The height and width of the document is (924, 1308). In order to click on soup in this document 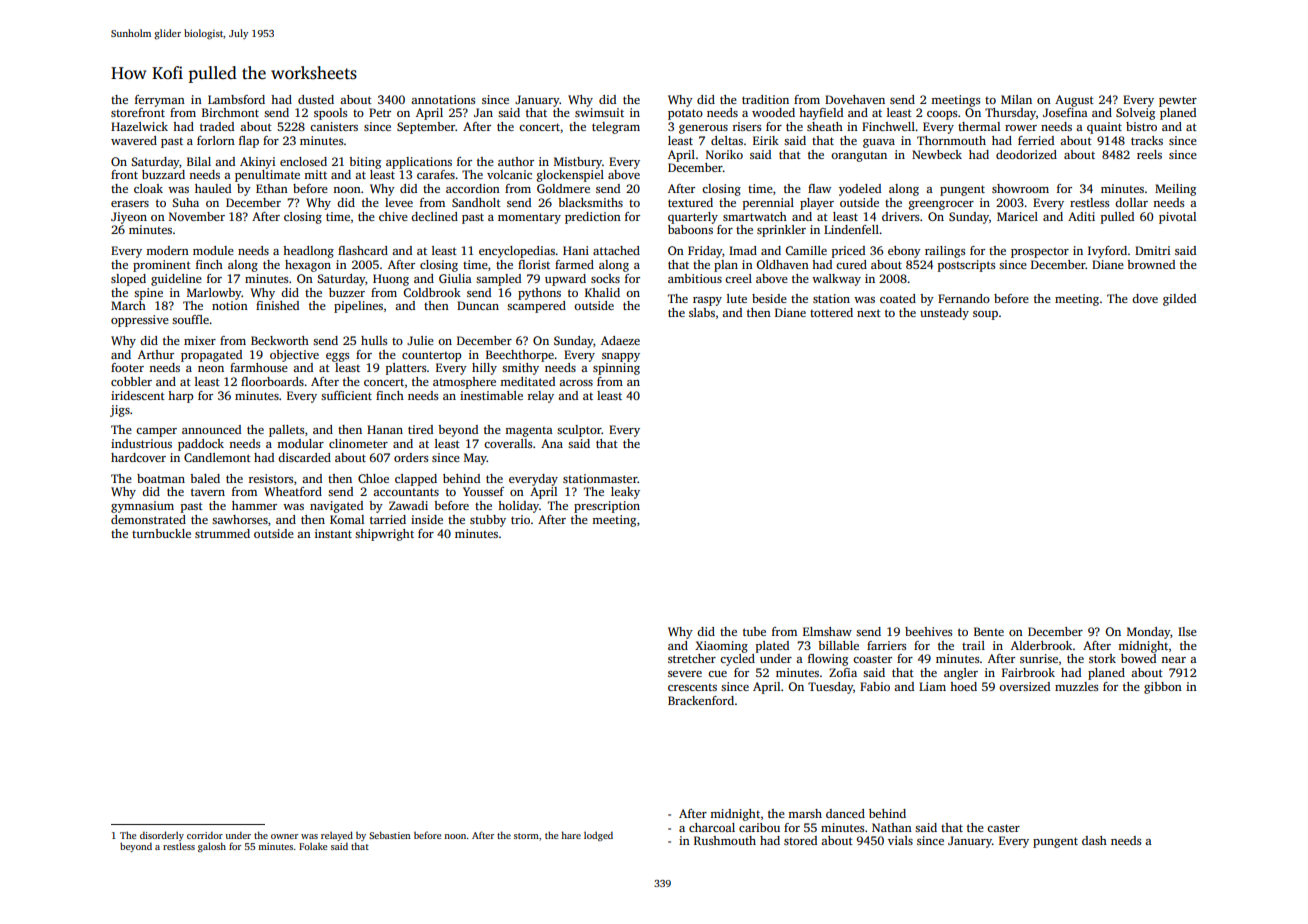, I will do `click(985, 315)`.
